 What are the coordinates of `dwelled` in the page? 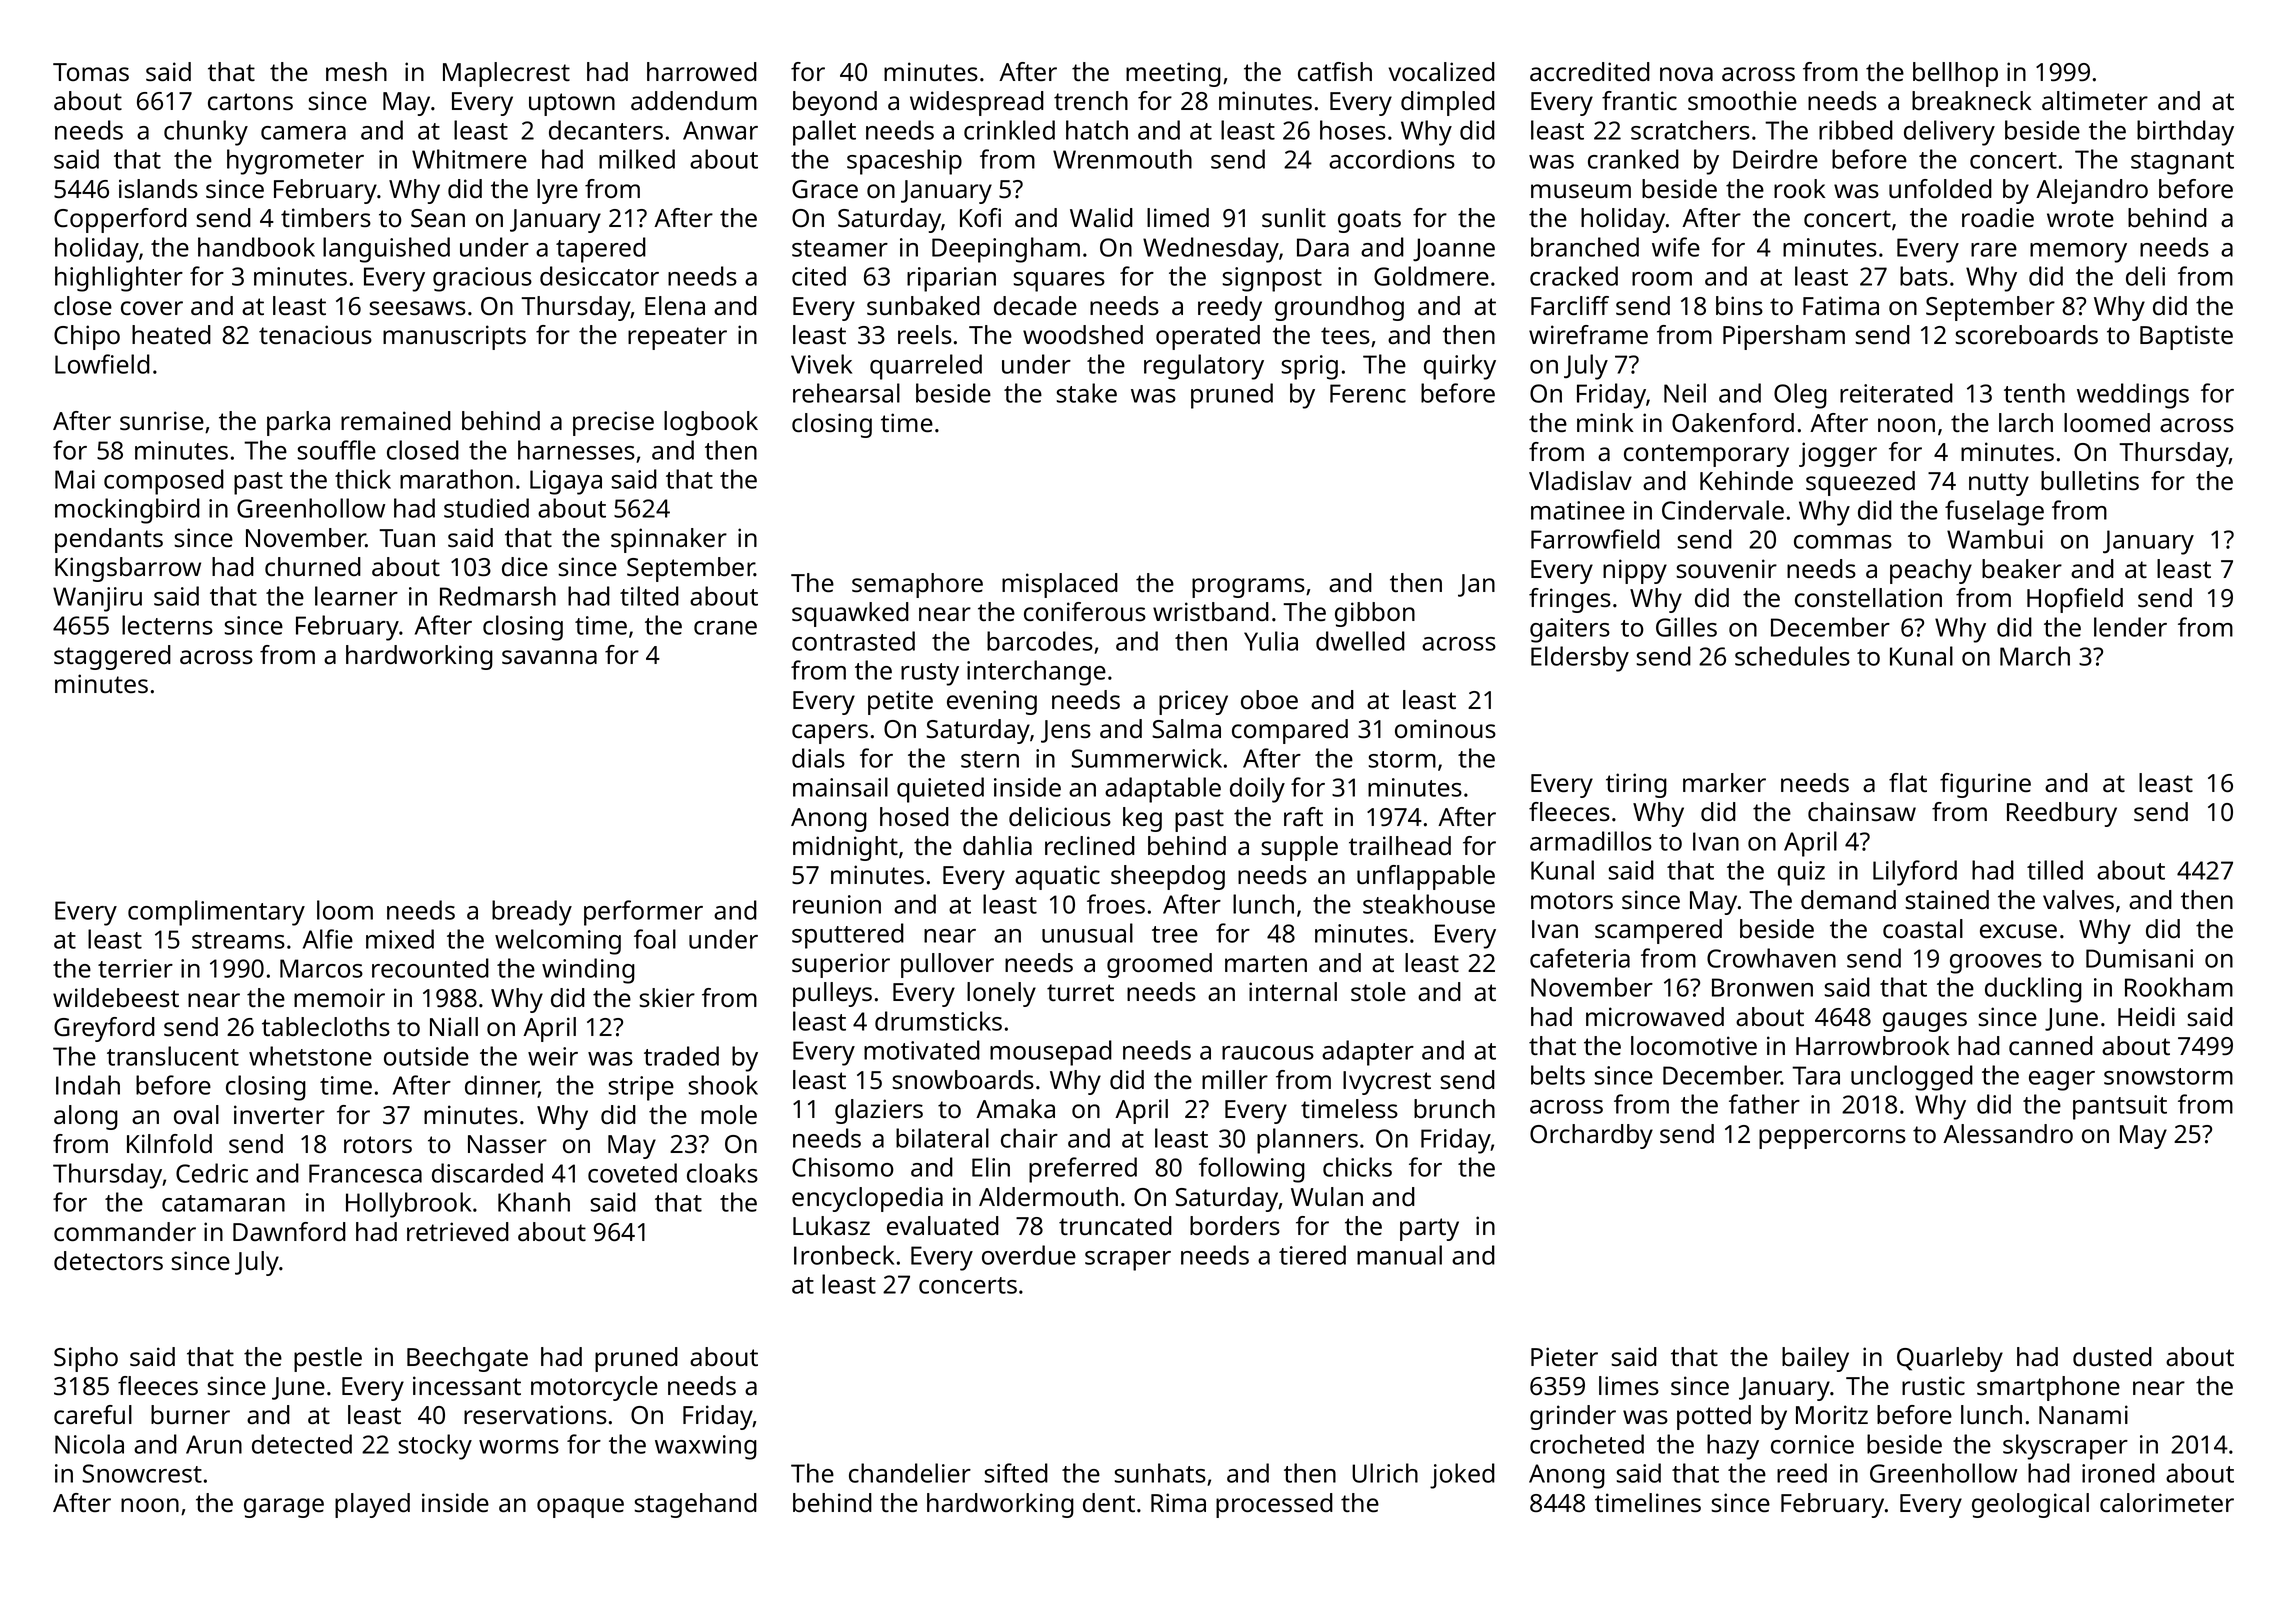 It's located at (1360, 641).
